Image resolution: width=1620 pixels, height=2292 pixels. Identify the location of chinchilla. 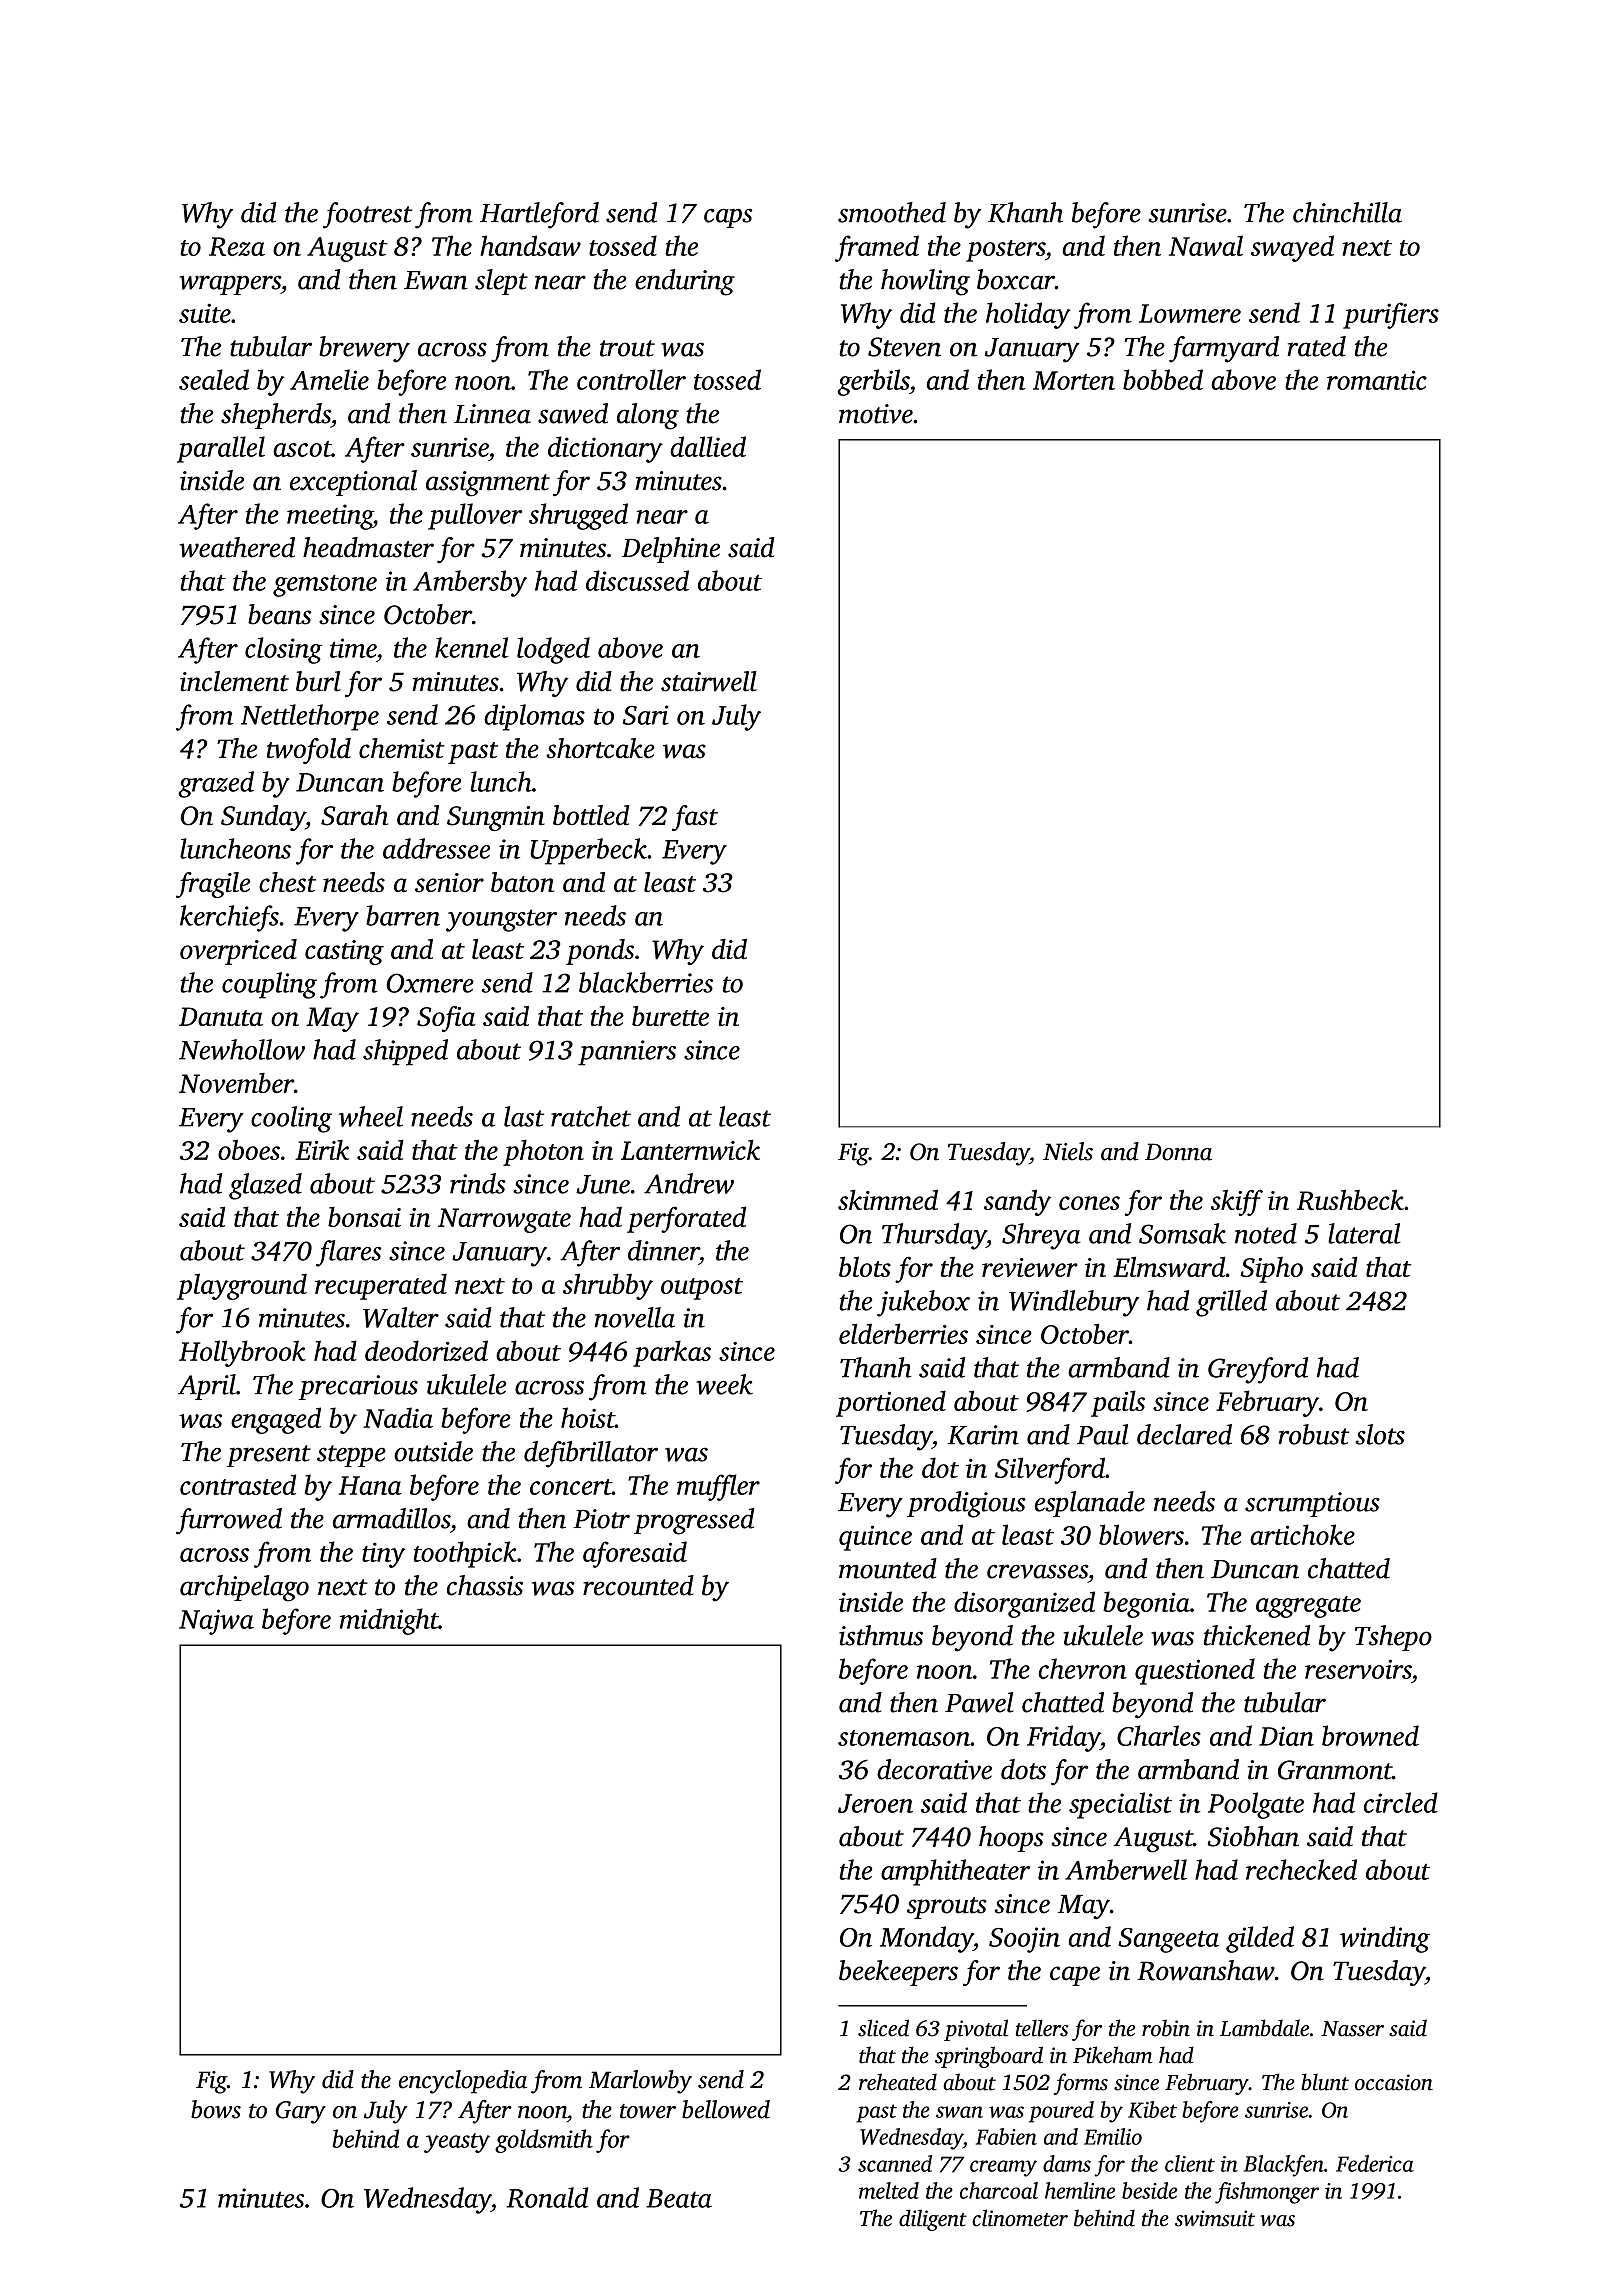
(1347, 212).
